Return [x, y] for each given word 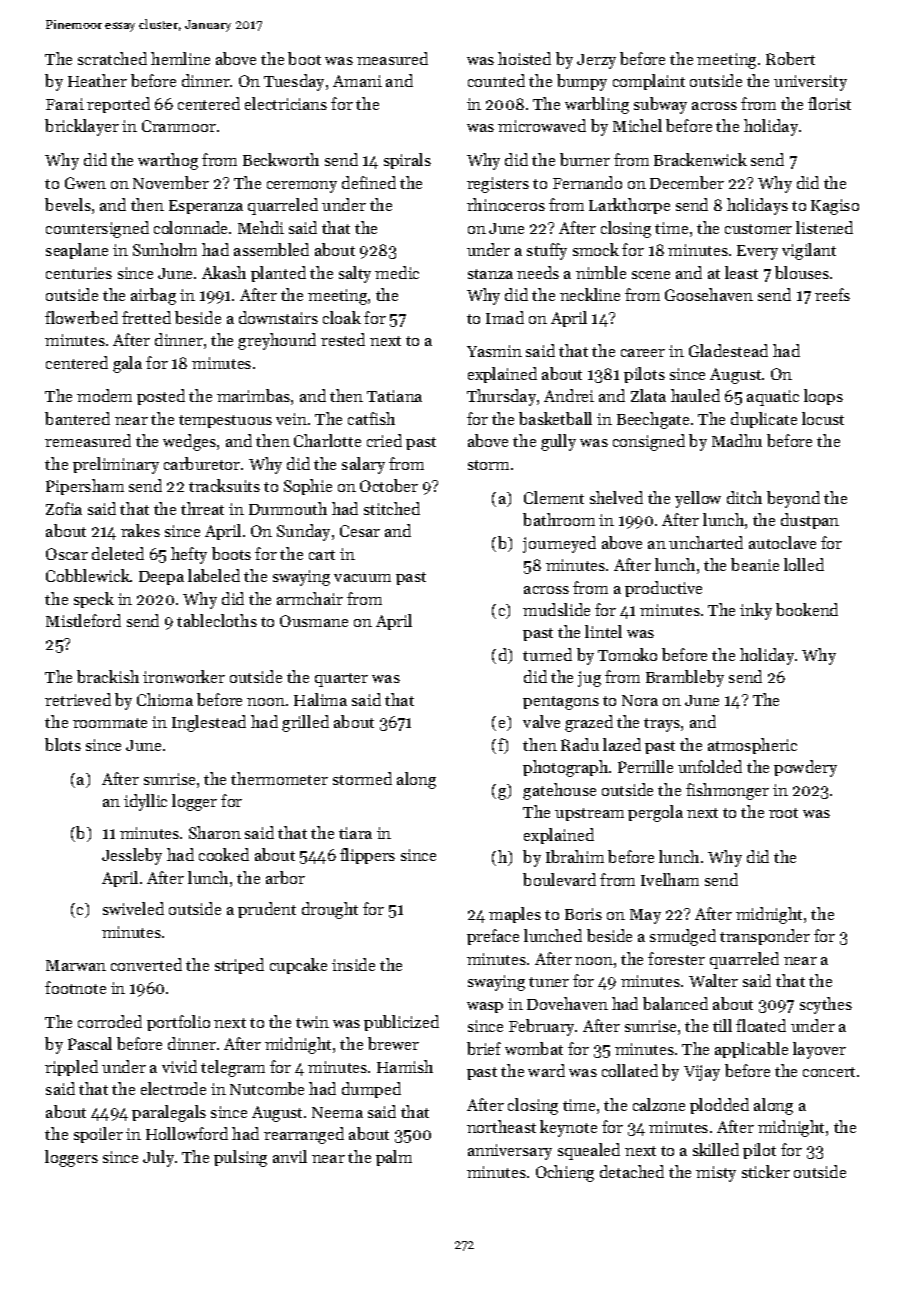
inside [353, 964]
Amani [357, 81]
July [158, 1158]
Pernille [645, 766]
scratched [112, 58]
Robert [790, 58]
